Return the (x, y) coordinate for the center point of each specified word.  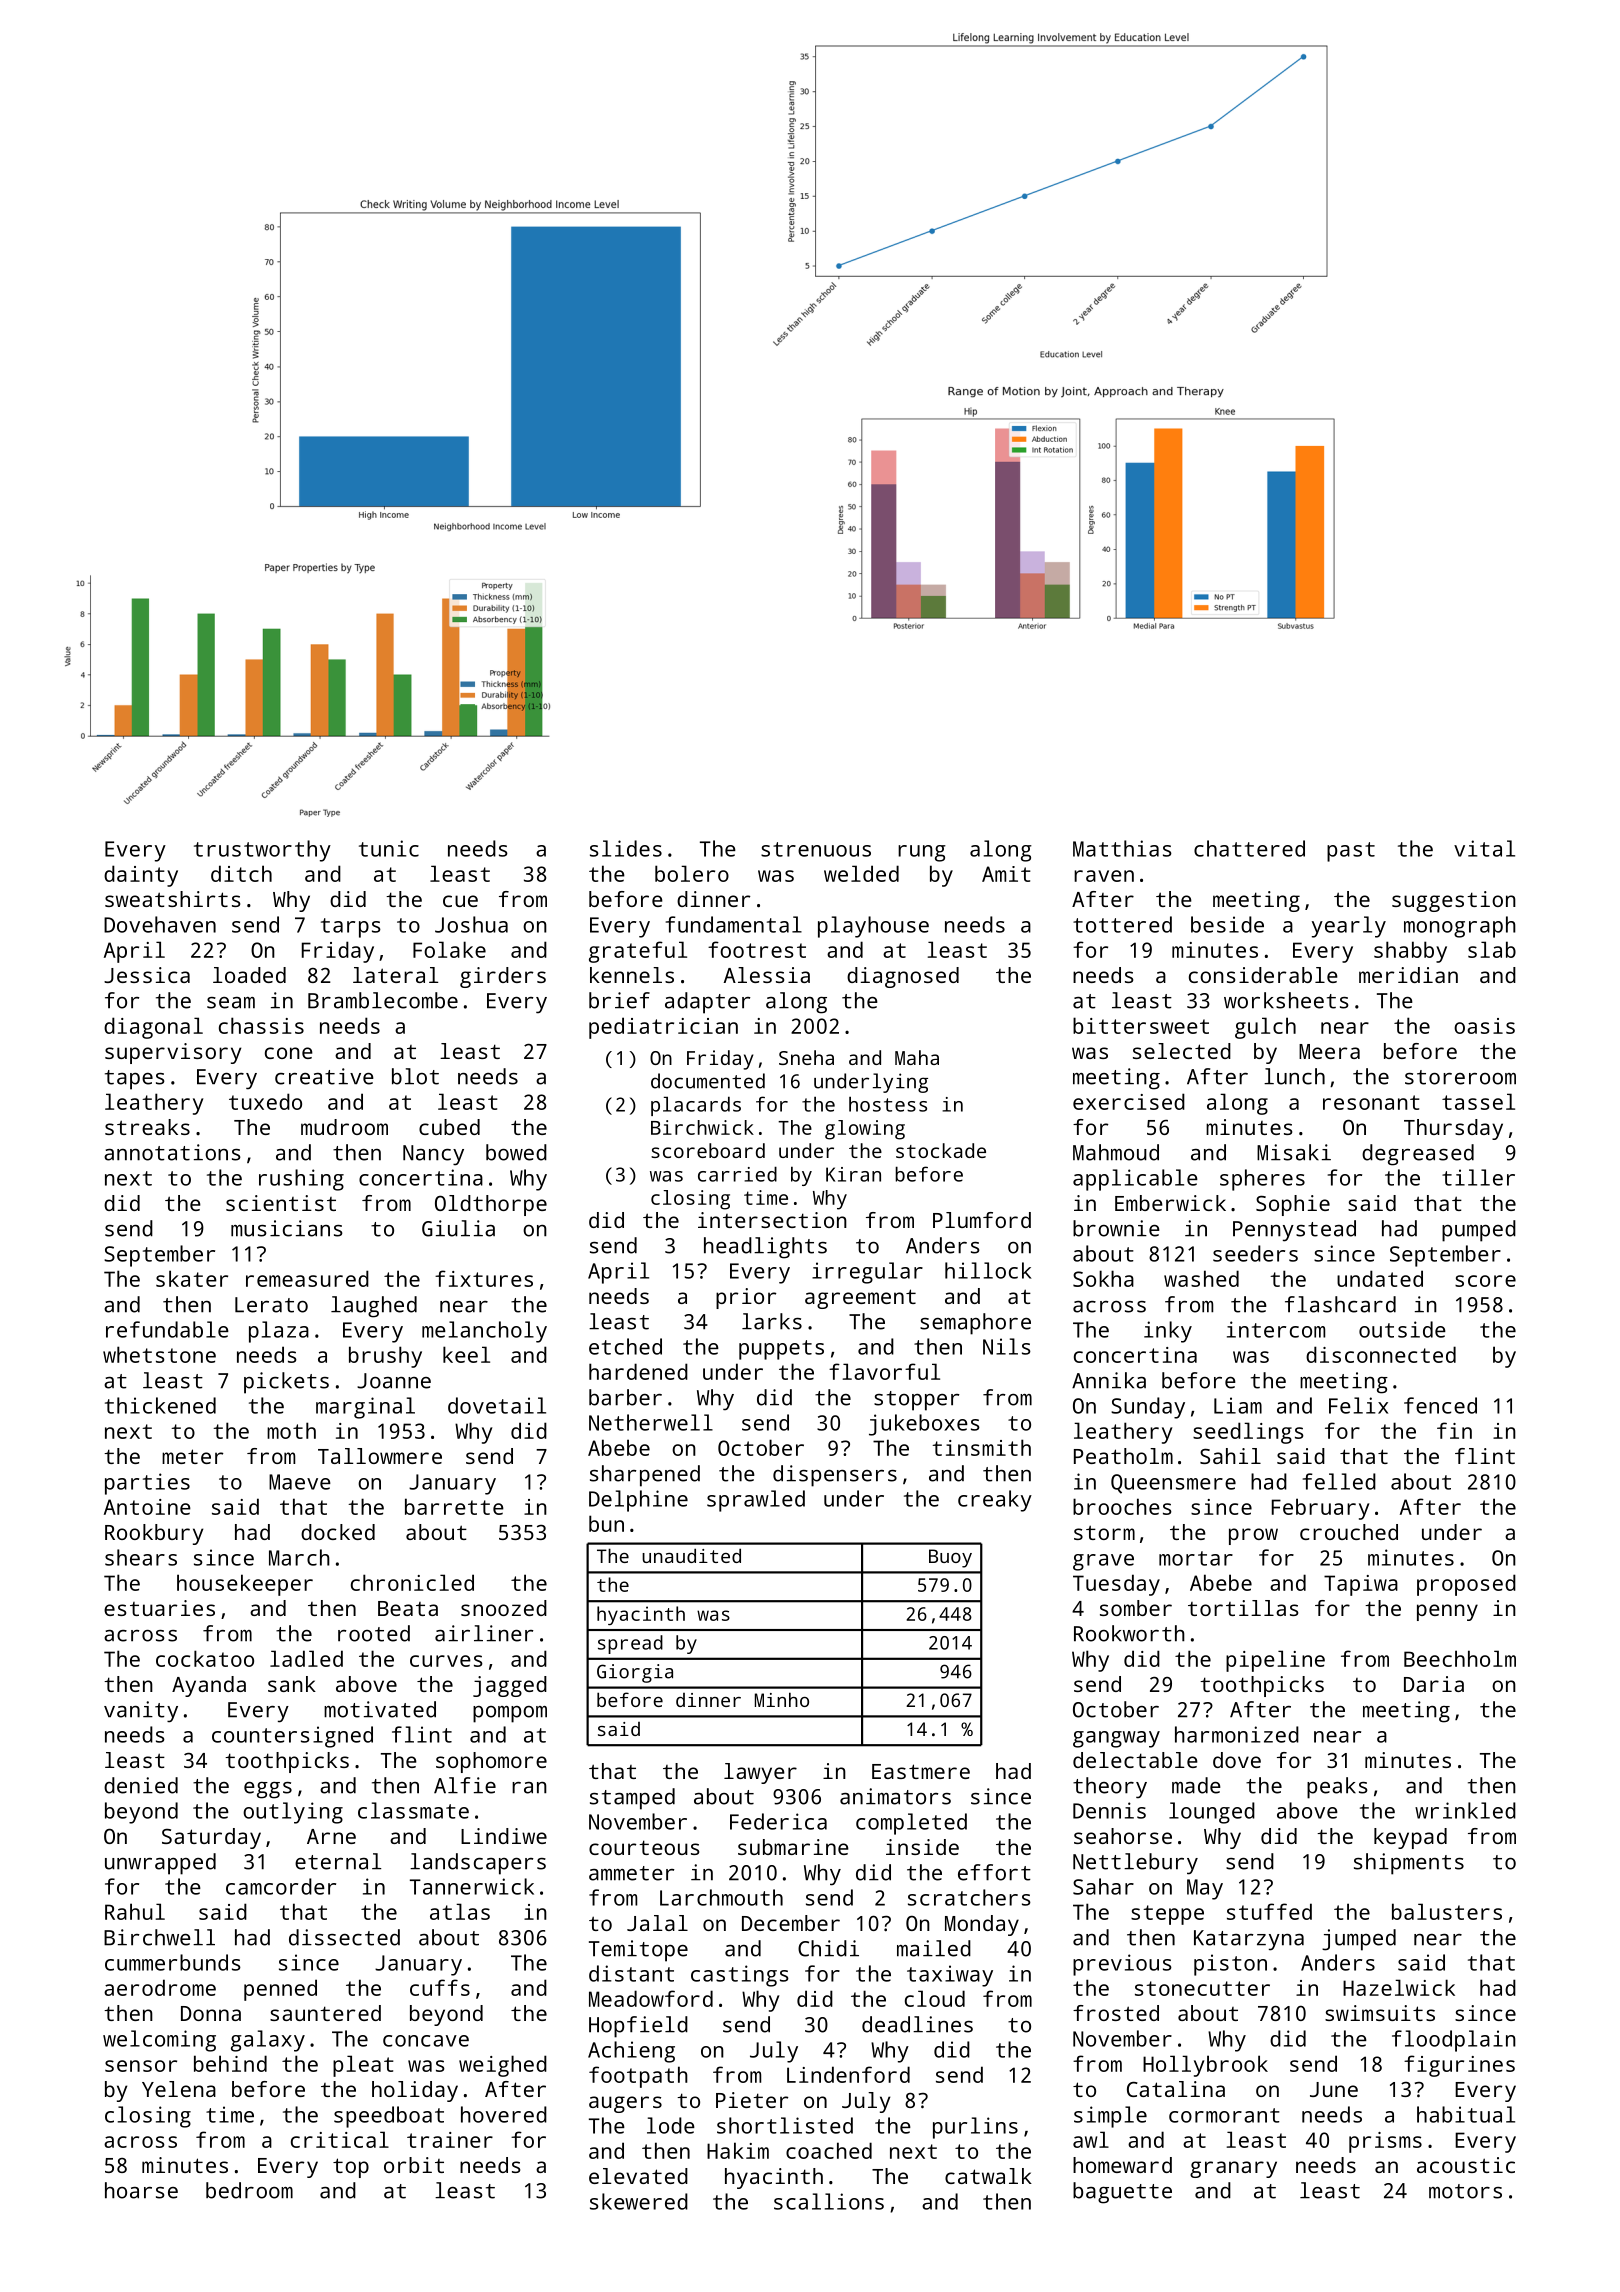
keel (466, 1354)
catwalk (988, 2176)
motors (1465, 2191)
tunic (389, 848)
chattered (1249, 848)
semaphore (975, 1324)
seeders (1255, 1253)
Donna (211, 2013)
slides (626, 848)
